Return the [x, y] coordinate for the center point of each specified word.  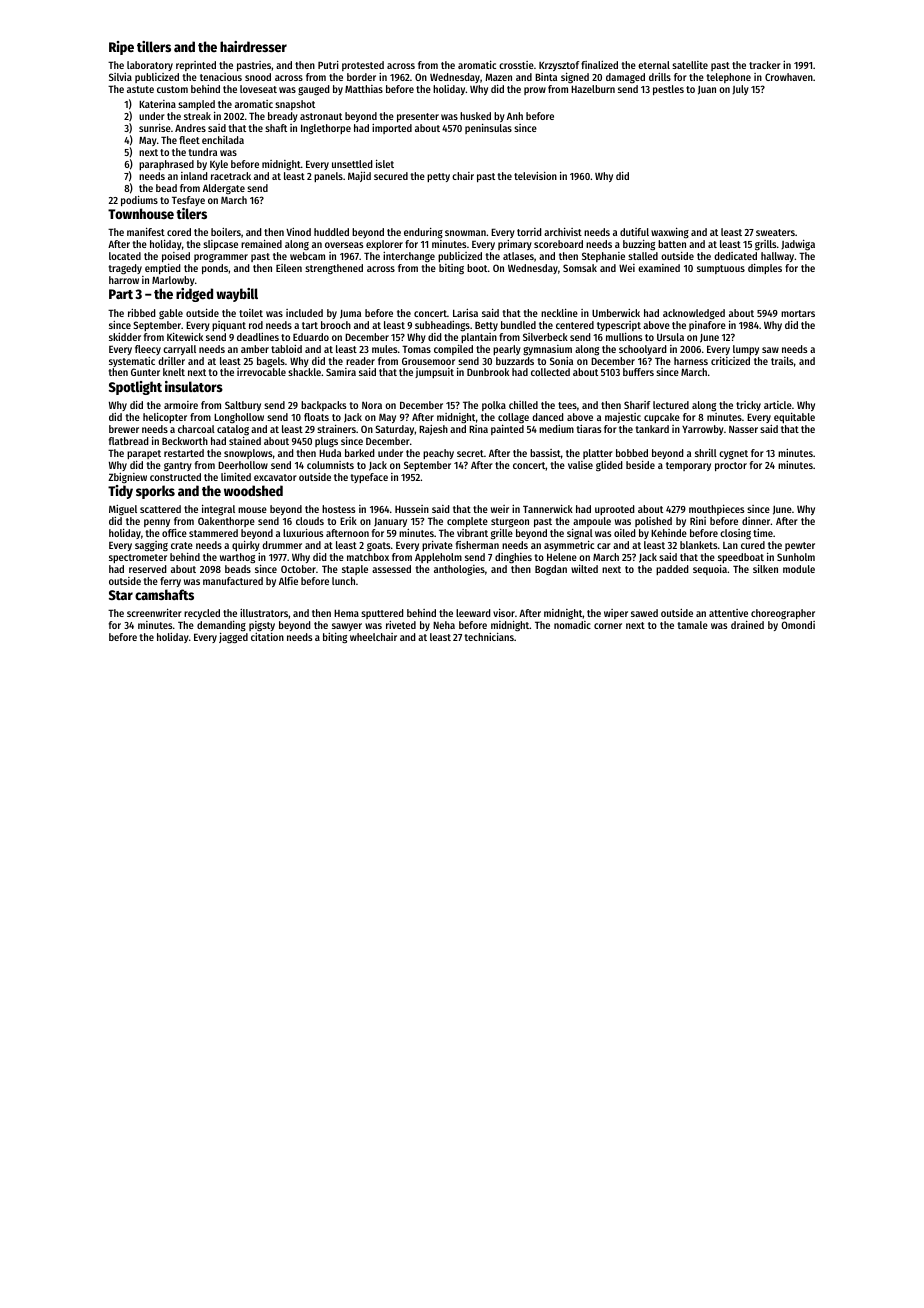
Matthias [364, 89]
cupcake [662, 418]
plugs [326, 442]
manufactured [233, 581]
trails [782, 361]
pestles [668, 90]
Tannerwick [548, 509]
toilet [251, 313]
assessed [391, 569]
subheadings [442, 326]
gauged [314, 90]
